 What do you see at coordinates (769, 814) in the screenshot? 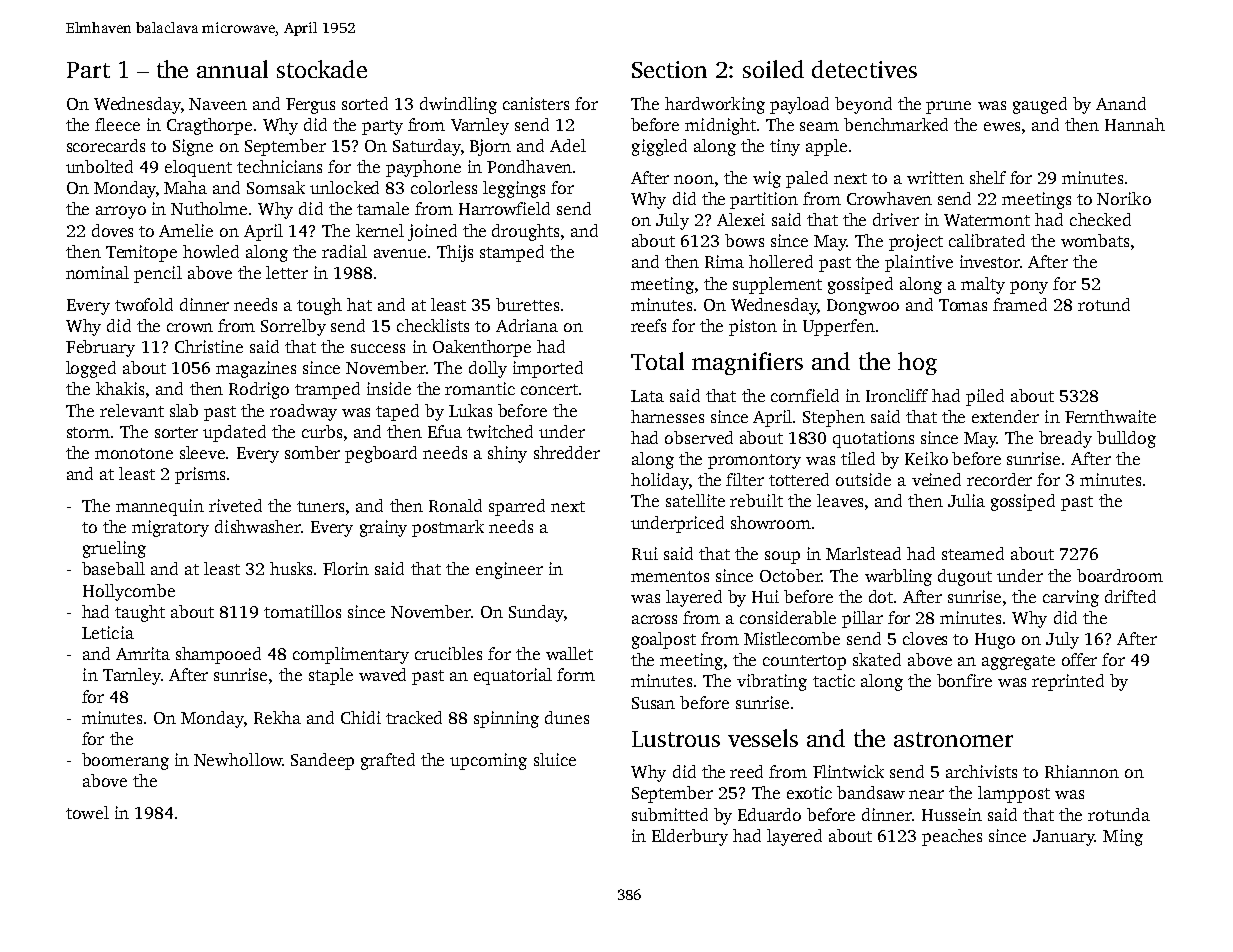
I see `Eduardo` at bounding box center [769, 814].
